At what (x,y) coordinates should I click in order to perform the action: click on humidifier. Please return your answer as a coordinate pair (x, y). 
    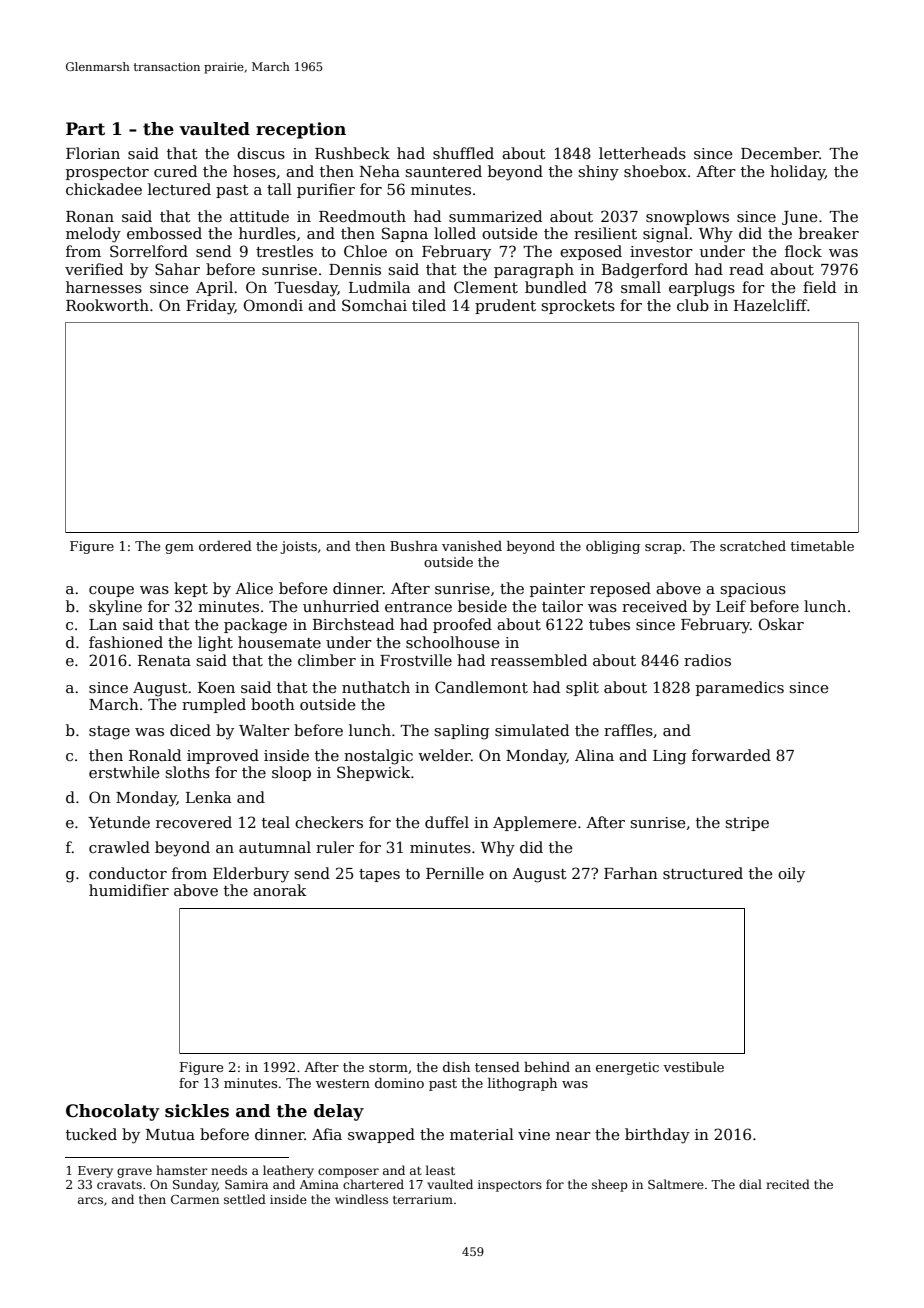
    Looking at the image, I should click on (129, 890).
